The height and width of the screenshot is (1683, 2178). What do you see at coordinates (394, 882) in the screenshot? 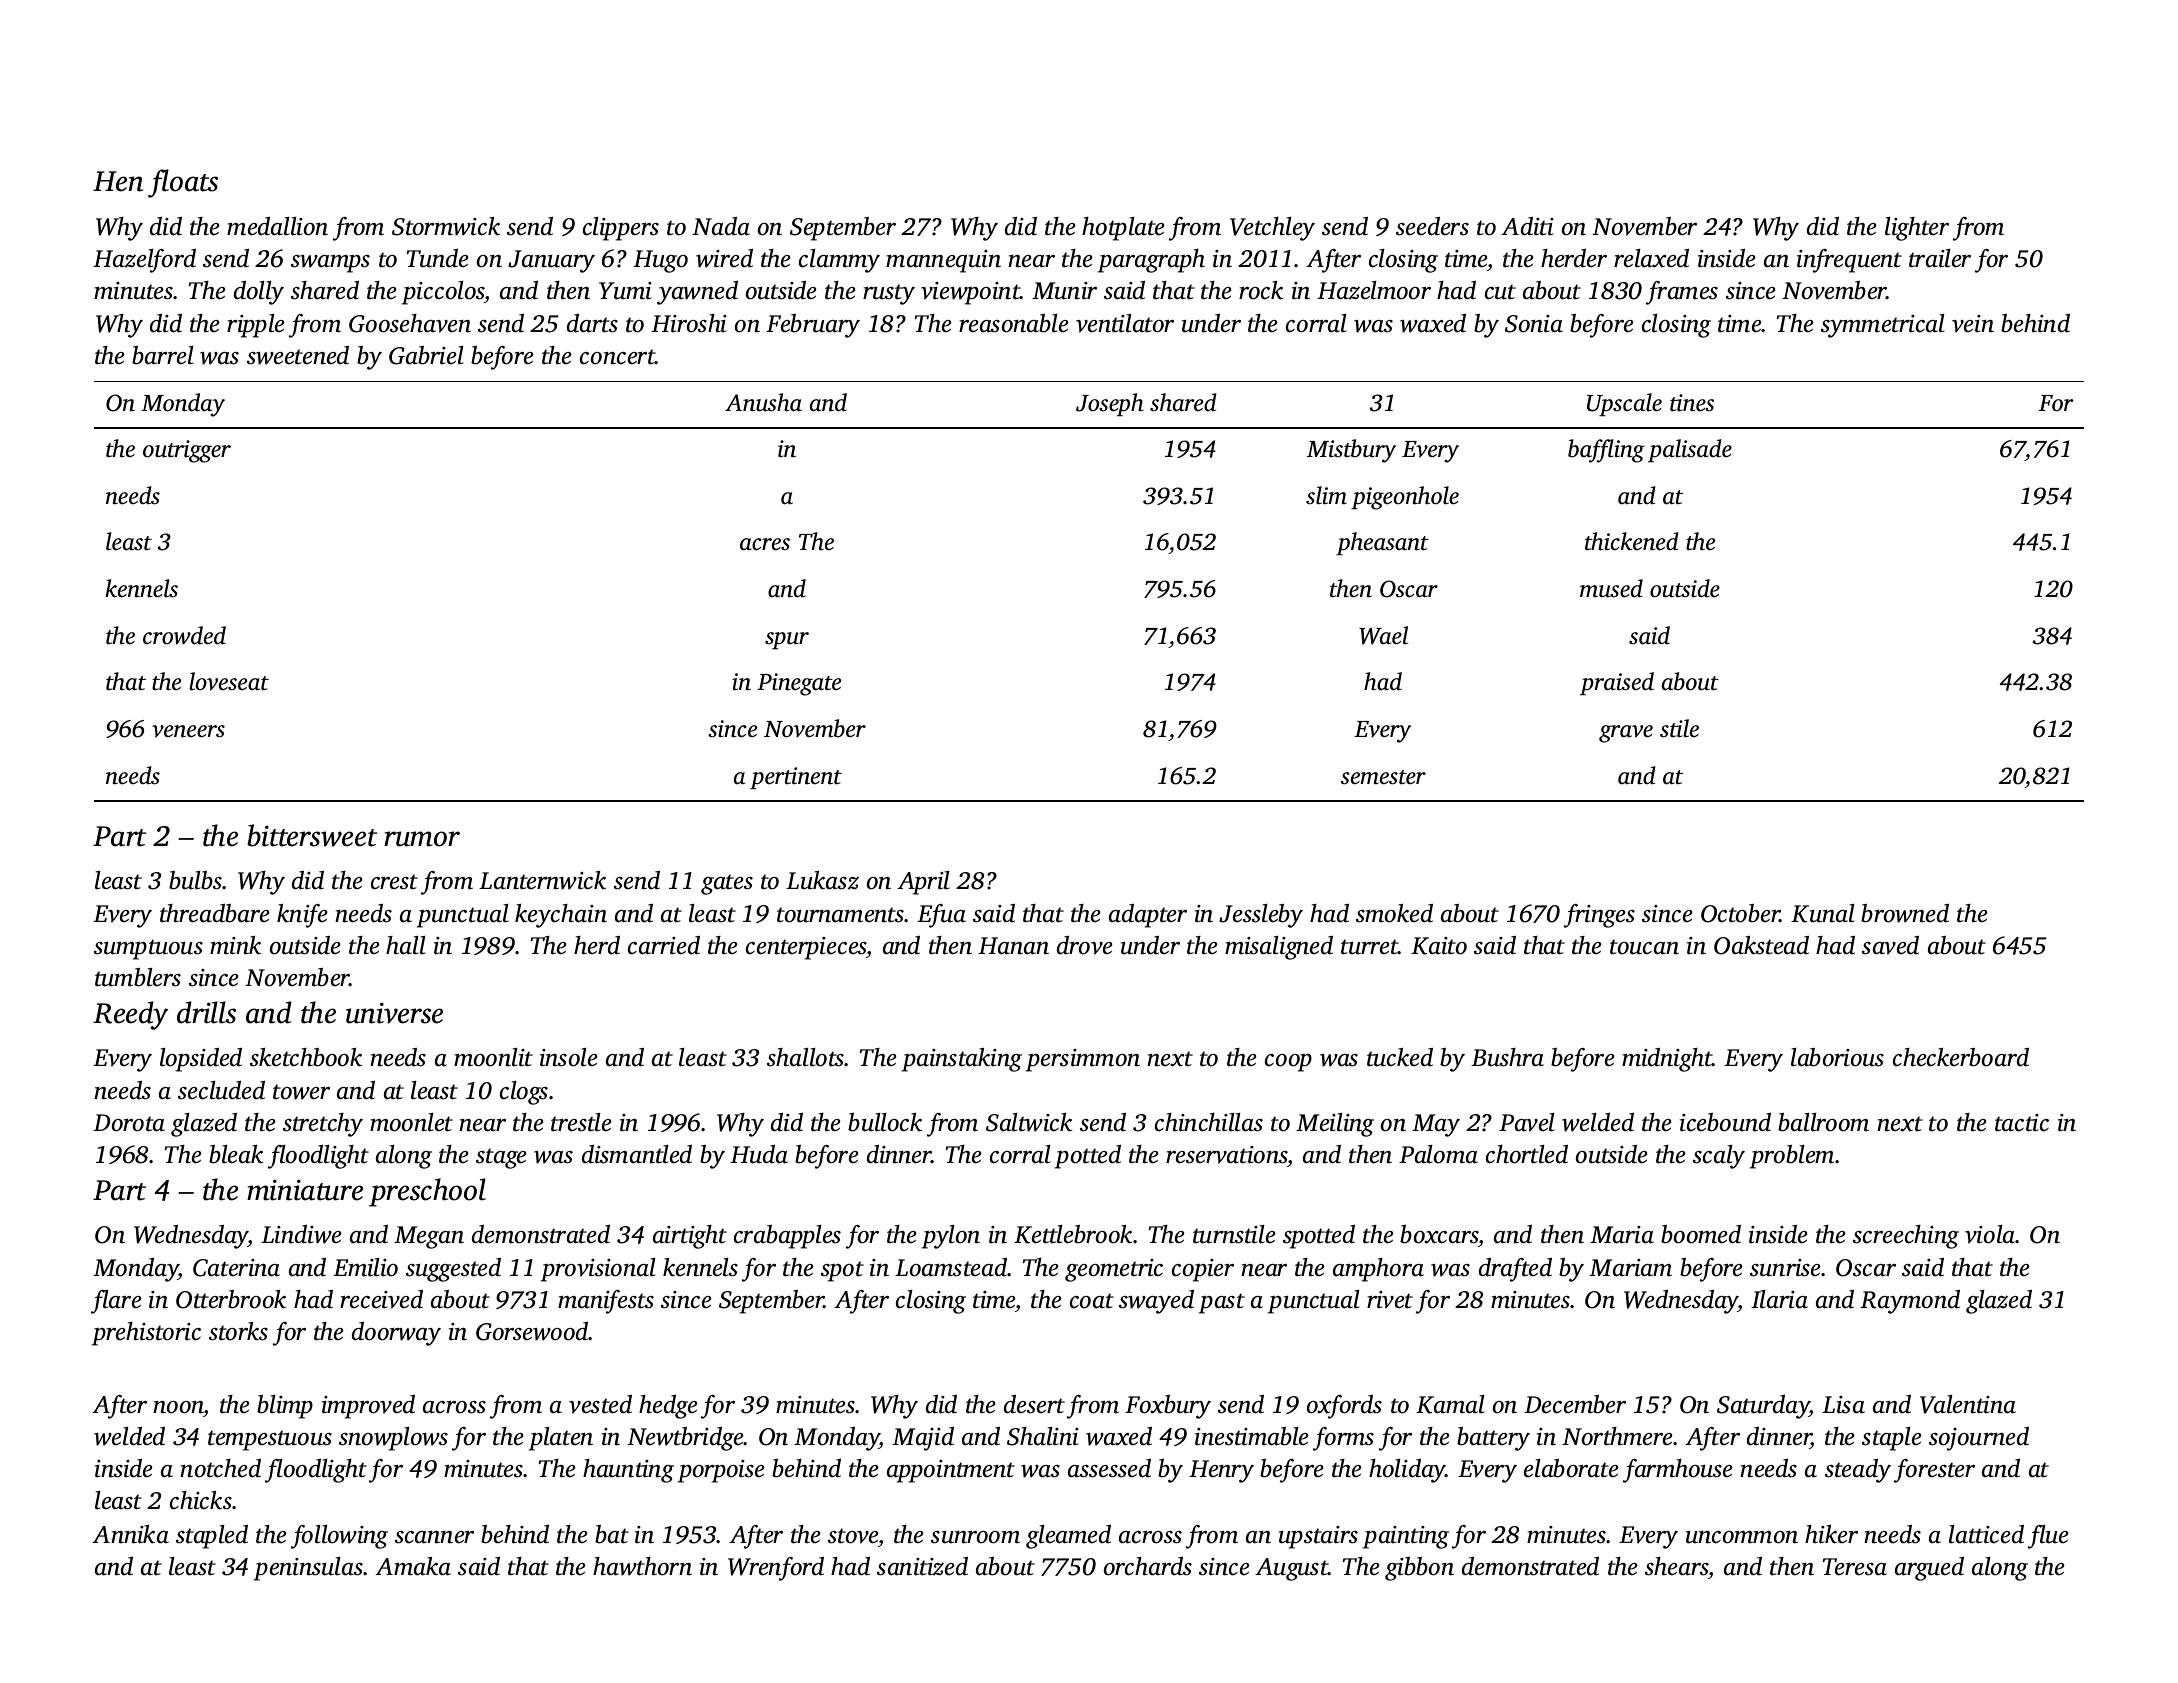
I see `crest` at bounding box center [394, 882].
